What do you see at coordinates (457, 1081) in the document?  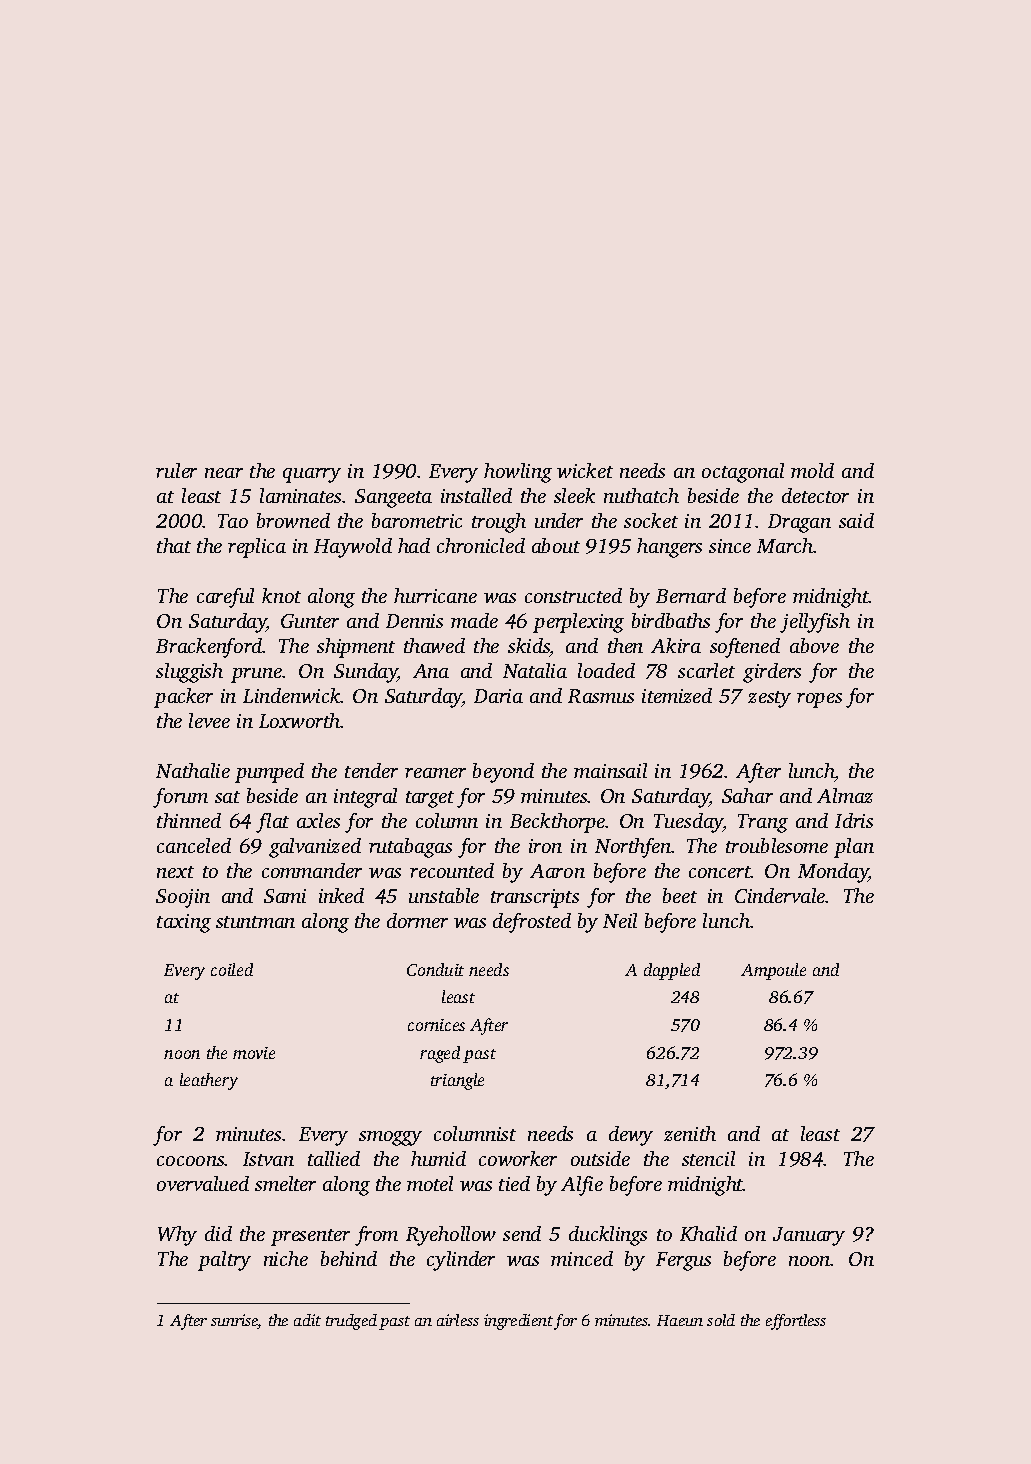 I see `triangle` at bounding box center [457, 1081].
